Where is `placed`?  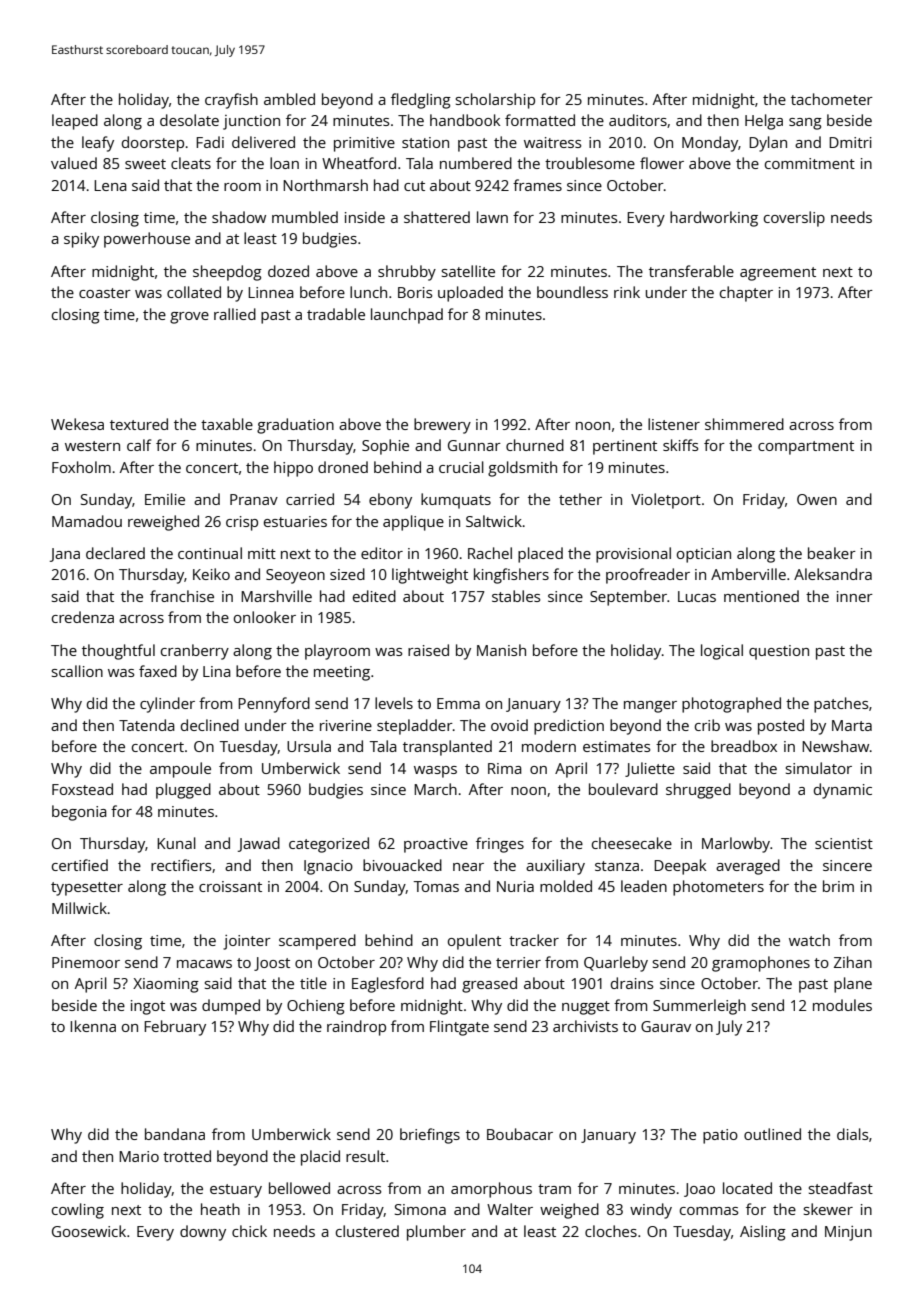 placed is located at coordinates (540, 555).
